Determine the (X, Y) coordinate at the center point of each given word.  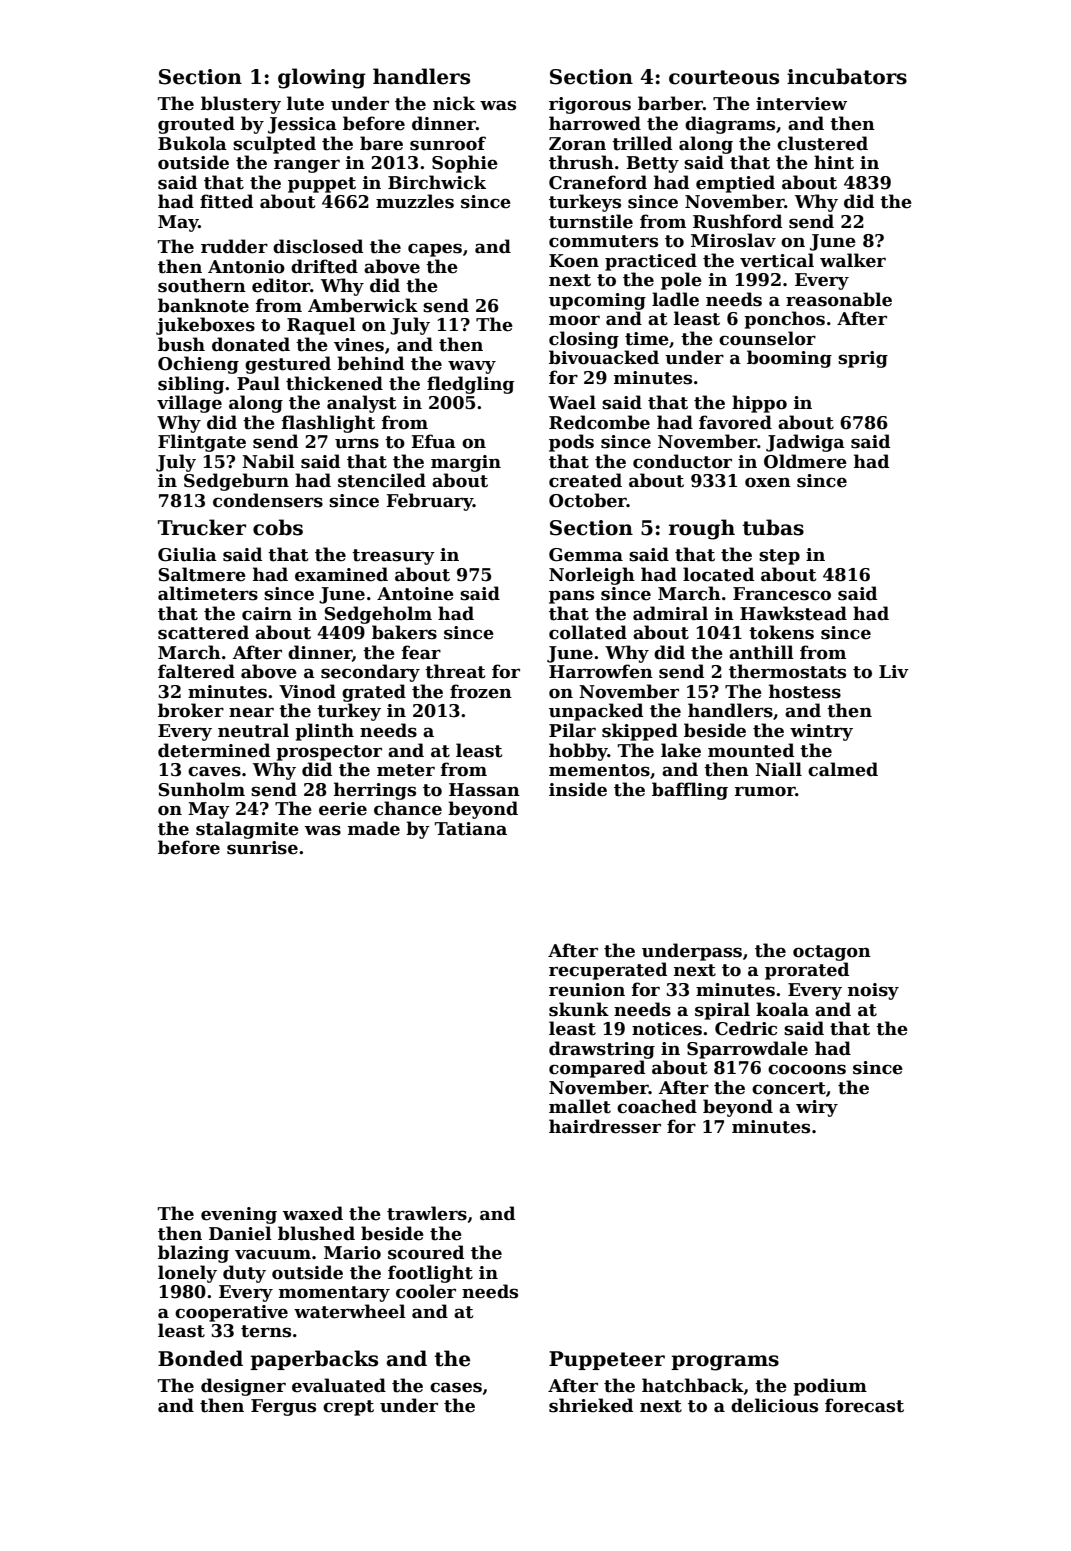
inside (578, 789)
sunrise (262, 848)
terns (266, 1331)
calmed (843, 769)
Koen (574, 261)
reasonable (839, 299)
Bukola (192, 143)
